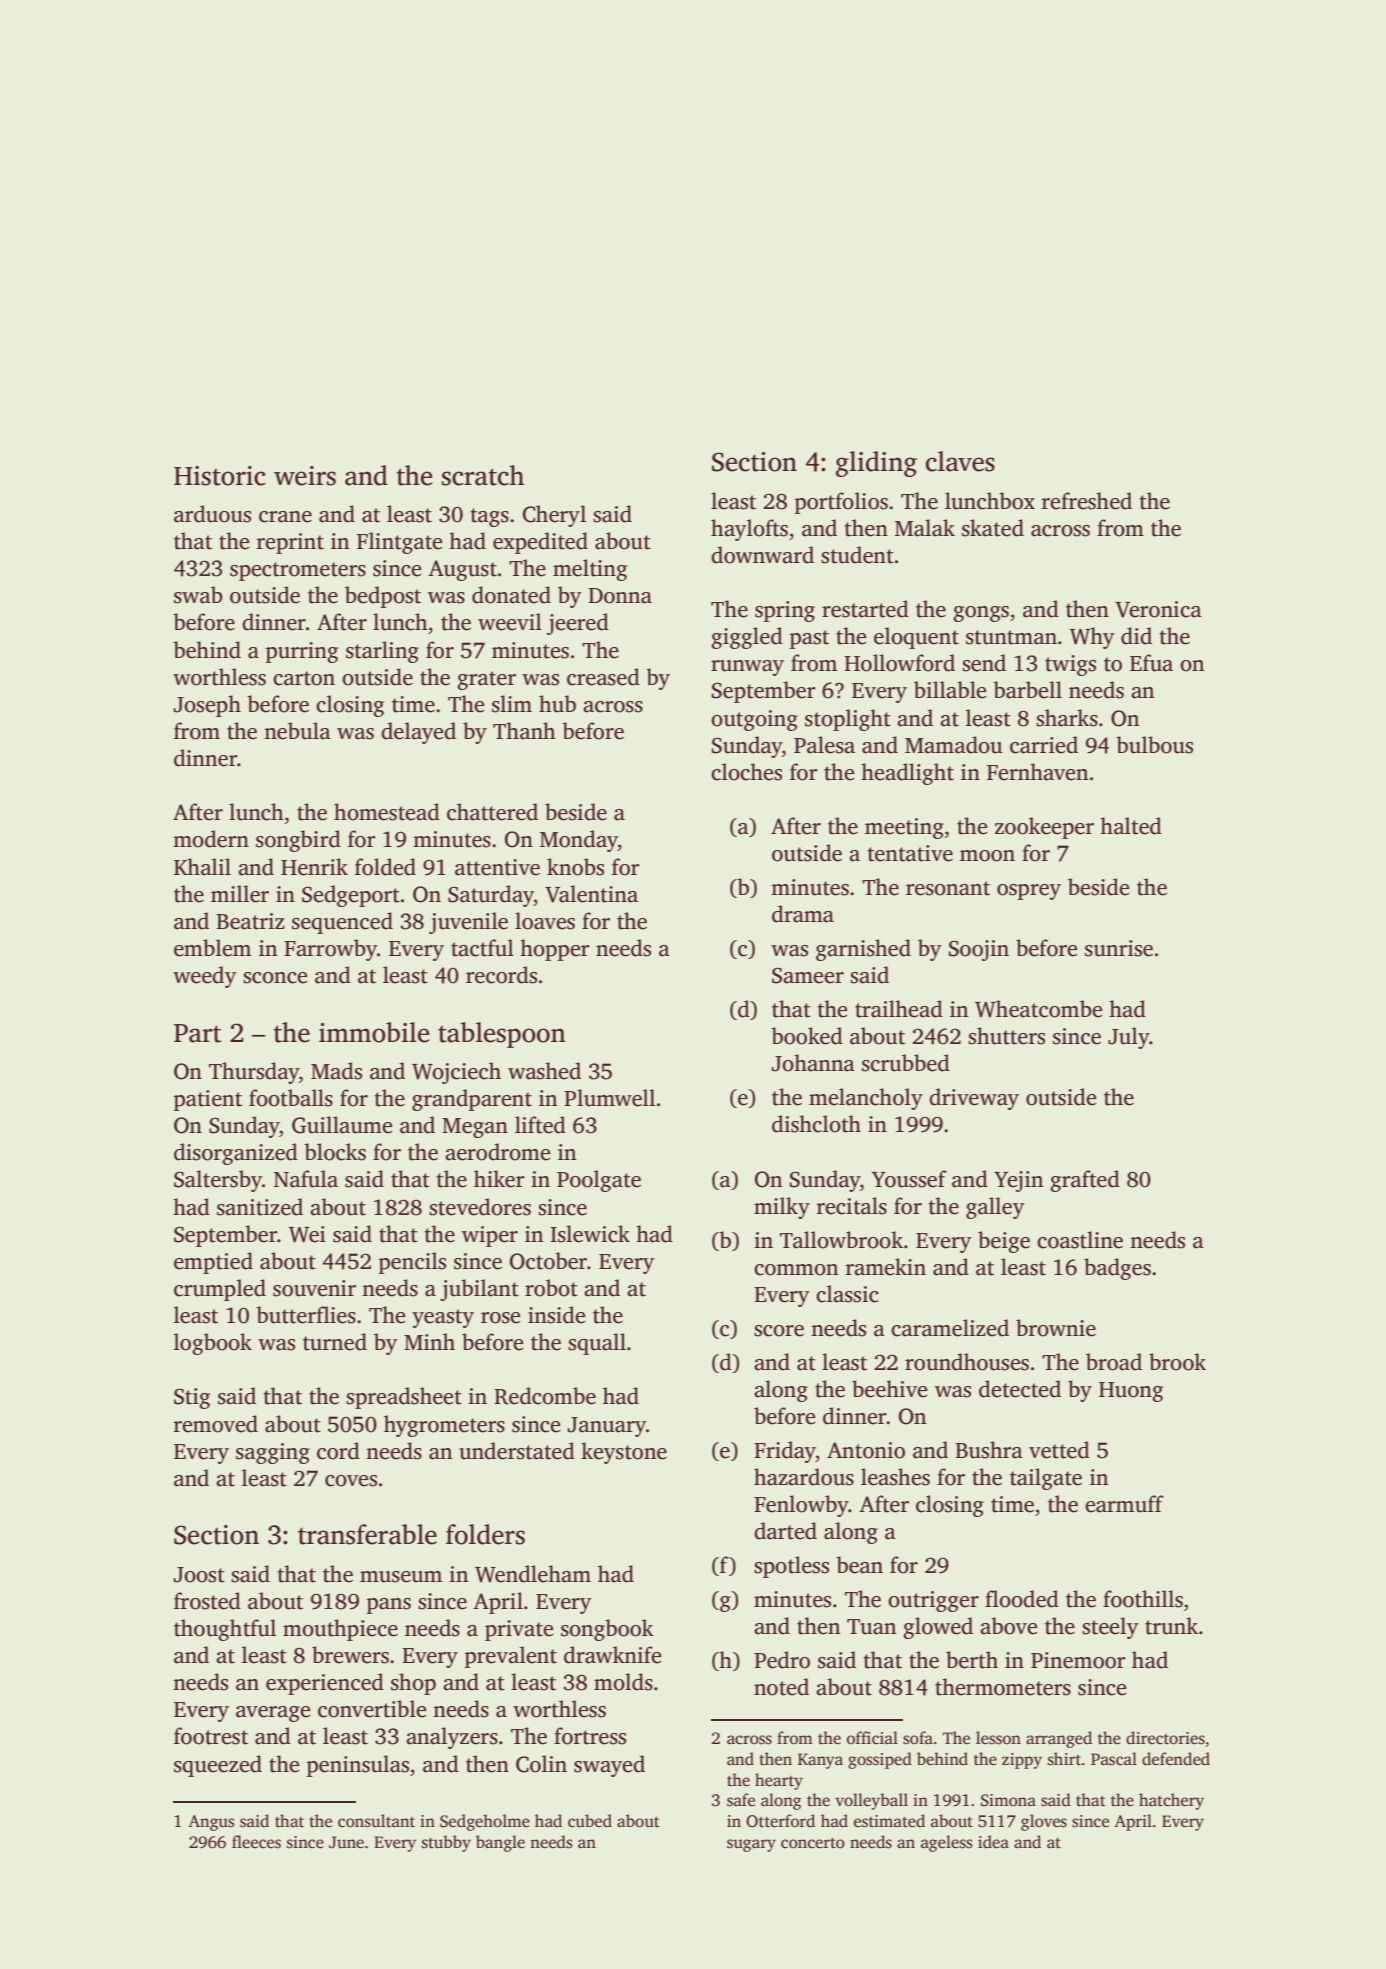  What do you see at coordinates (1151, 663) in the page?
I see `Efua` at bounding box center [1151, 663].
